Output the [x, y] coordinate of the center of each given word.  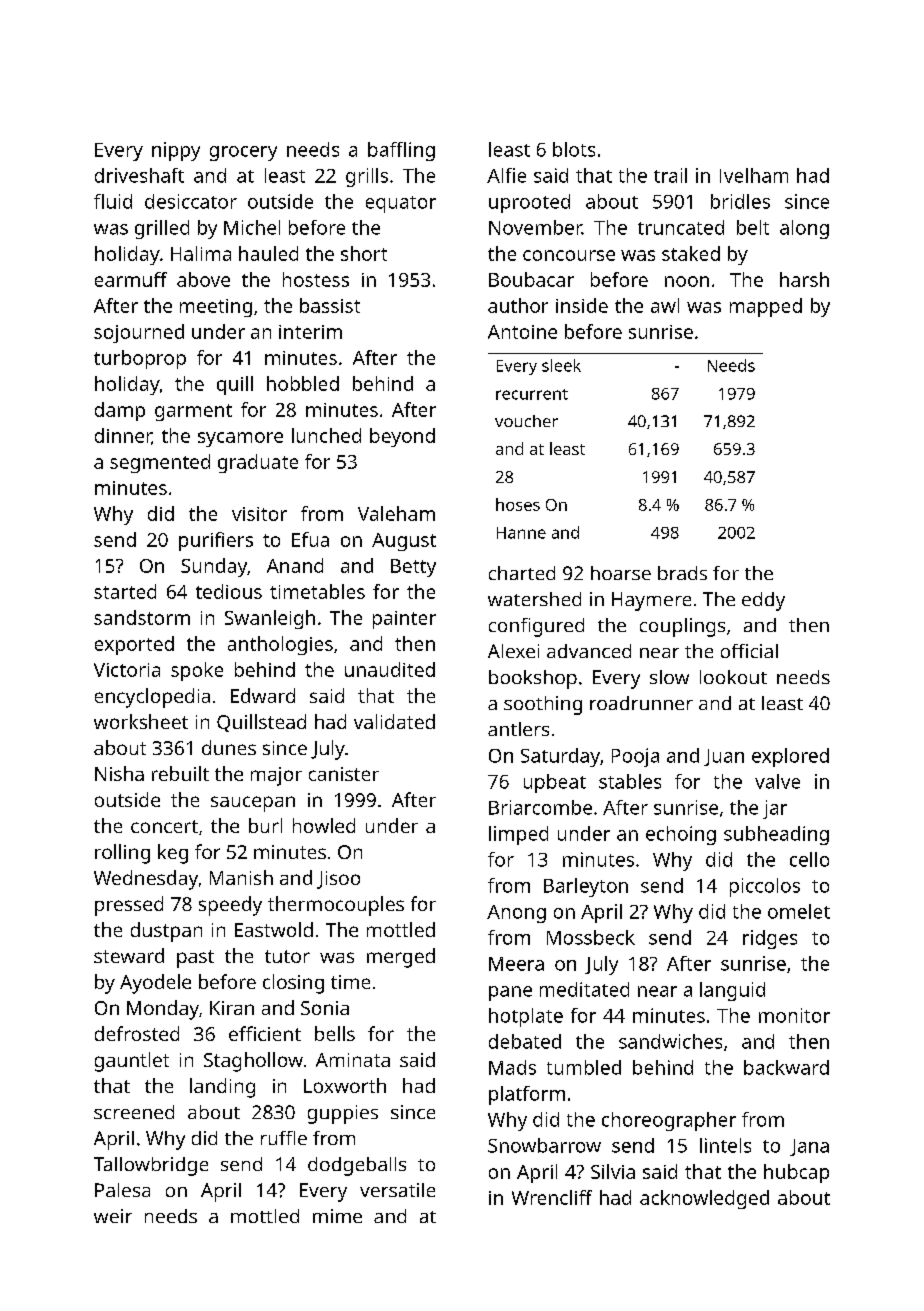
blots [574, 149]
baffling [401, 151]
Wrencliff [552, 1197]
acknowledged [704, 1199]
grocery [243, 153]
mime [337, 1216]
